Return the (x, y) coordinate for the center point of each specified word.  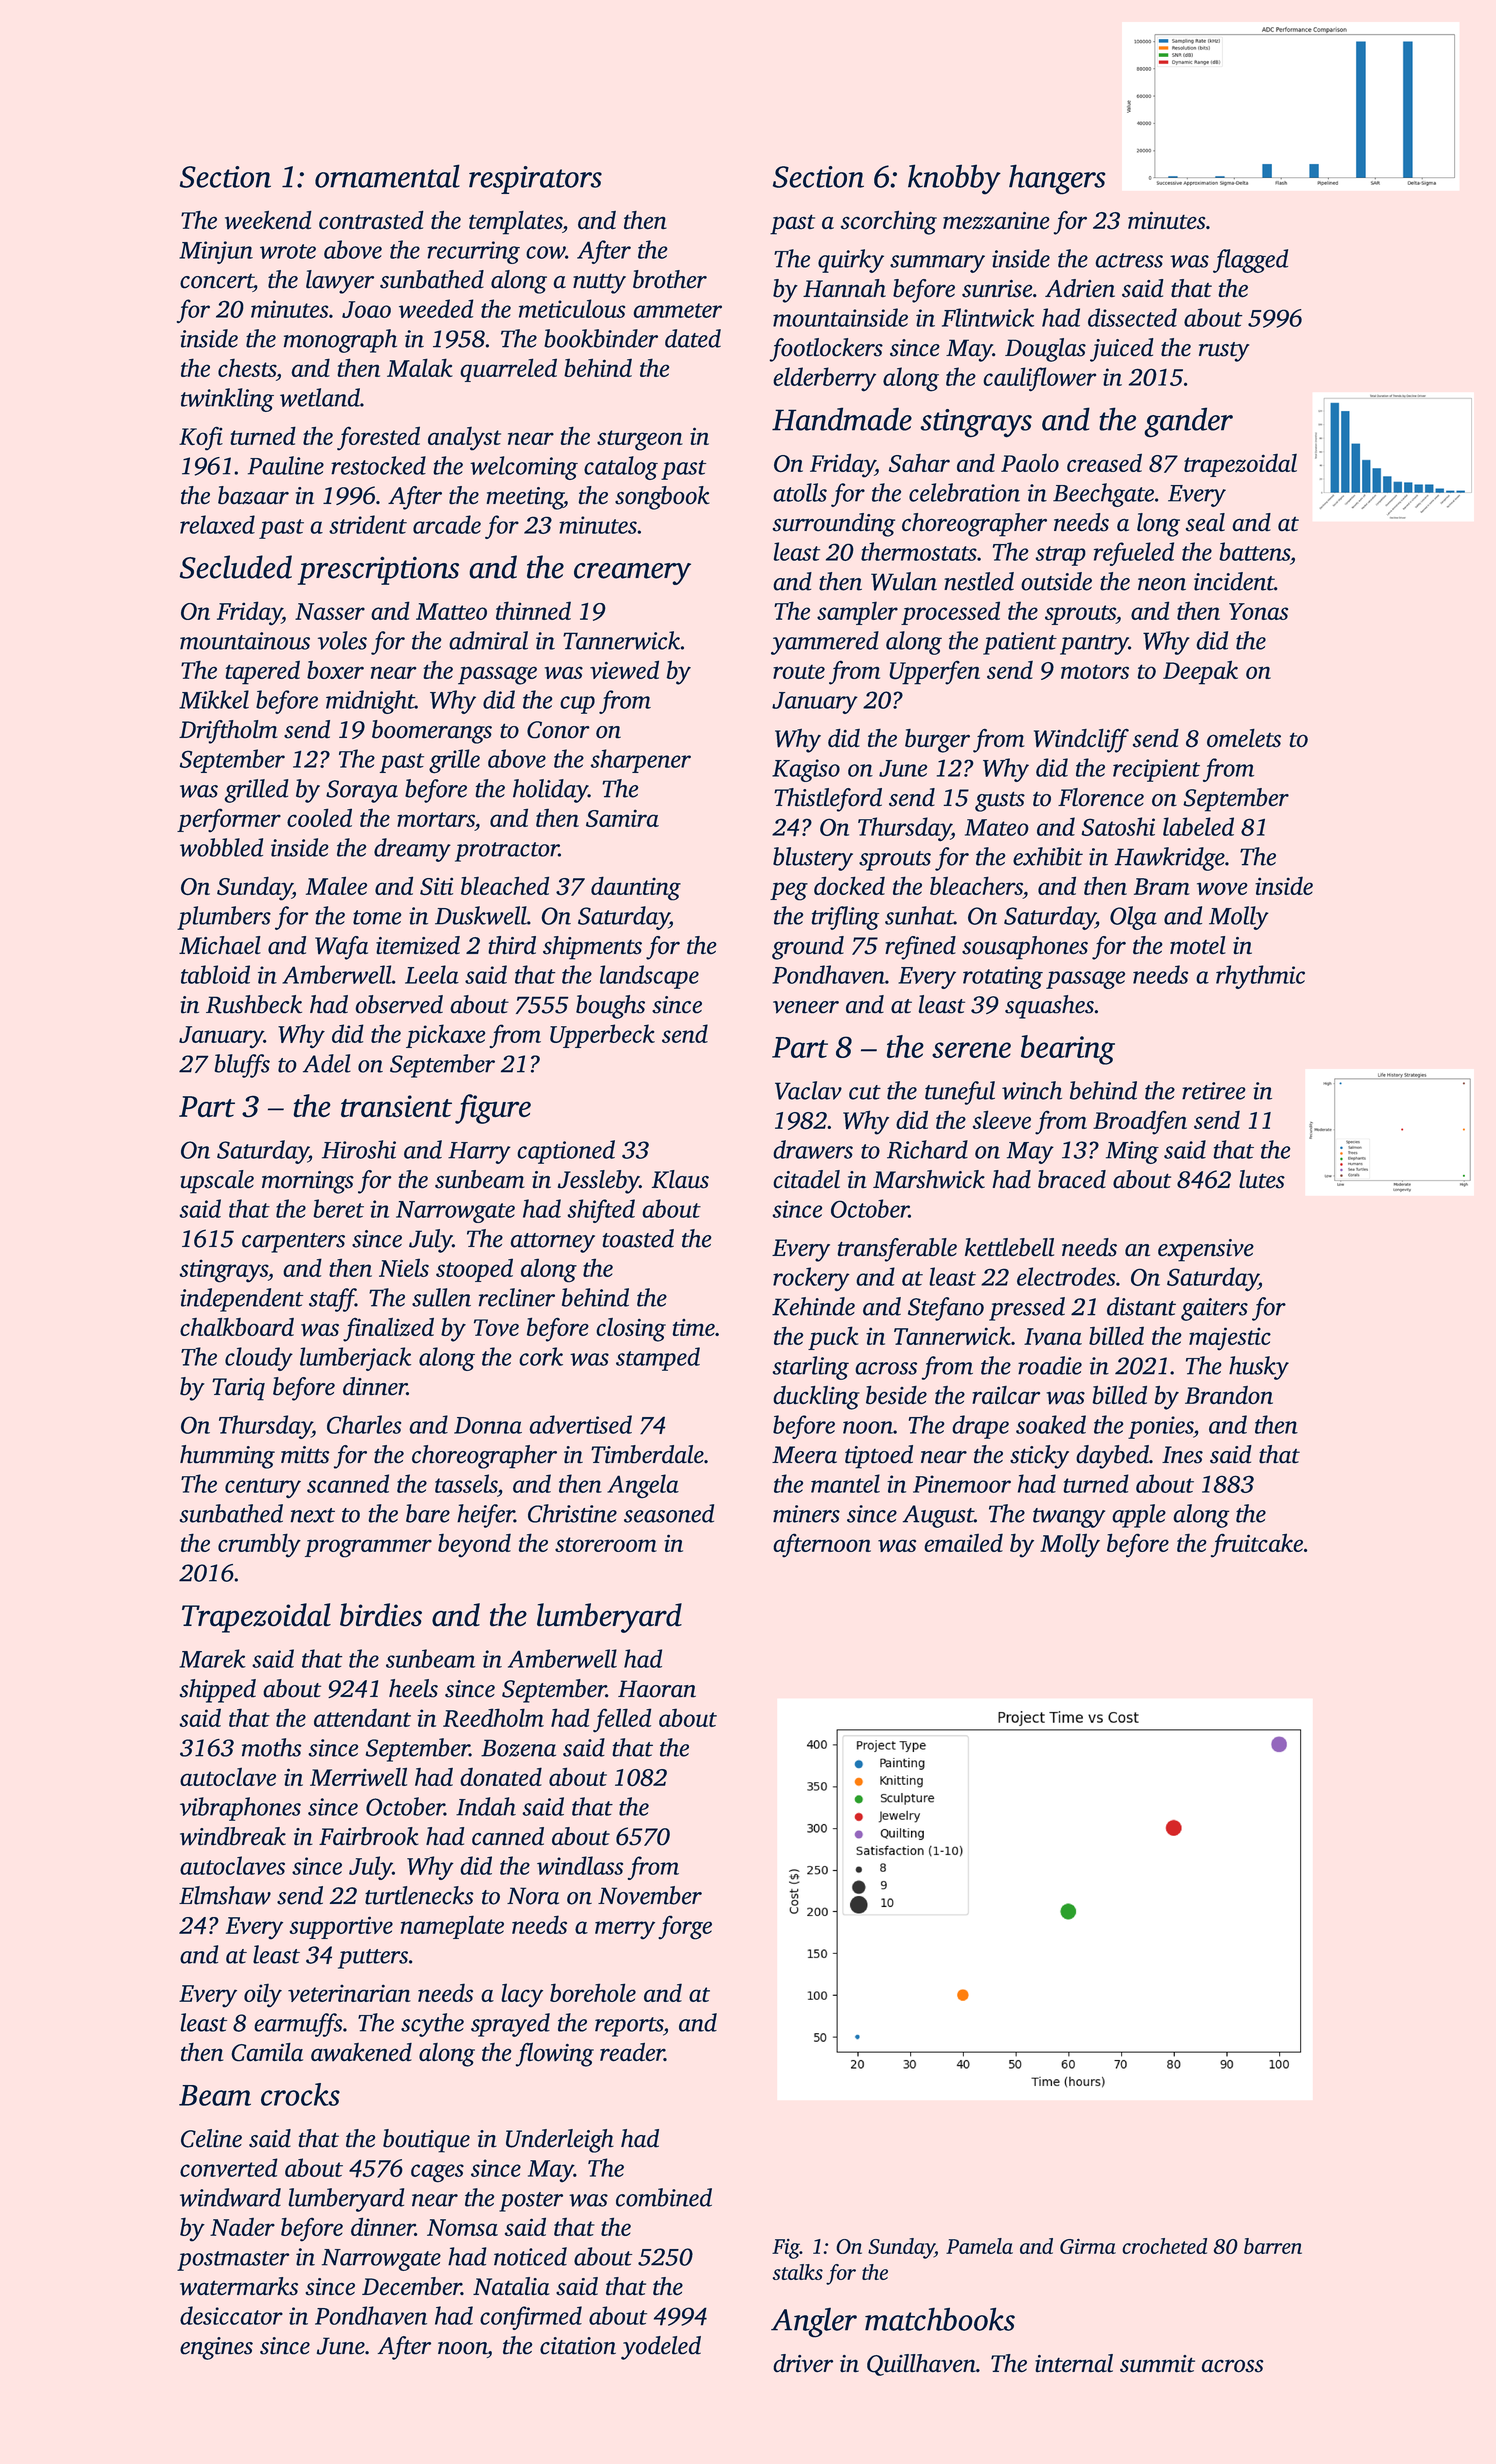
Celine (211, 2138)
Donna (488, 1425)
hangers (1057, 179)
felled (622, 1720)
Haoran (657, 1689)
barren (1273, 2246)
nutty (599, 283)
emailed (963, 1542)
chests (247, 367)
